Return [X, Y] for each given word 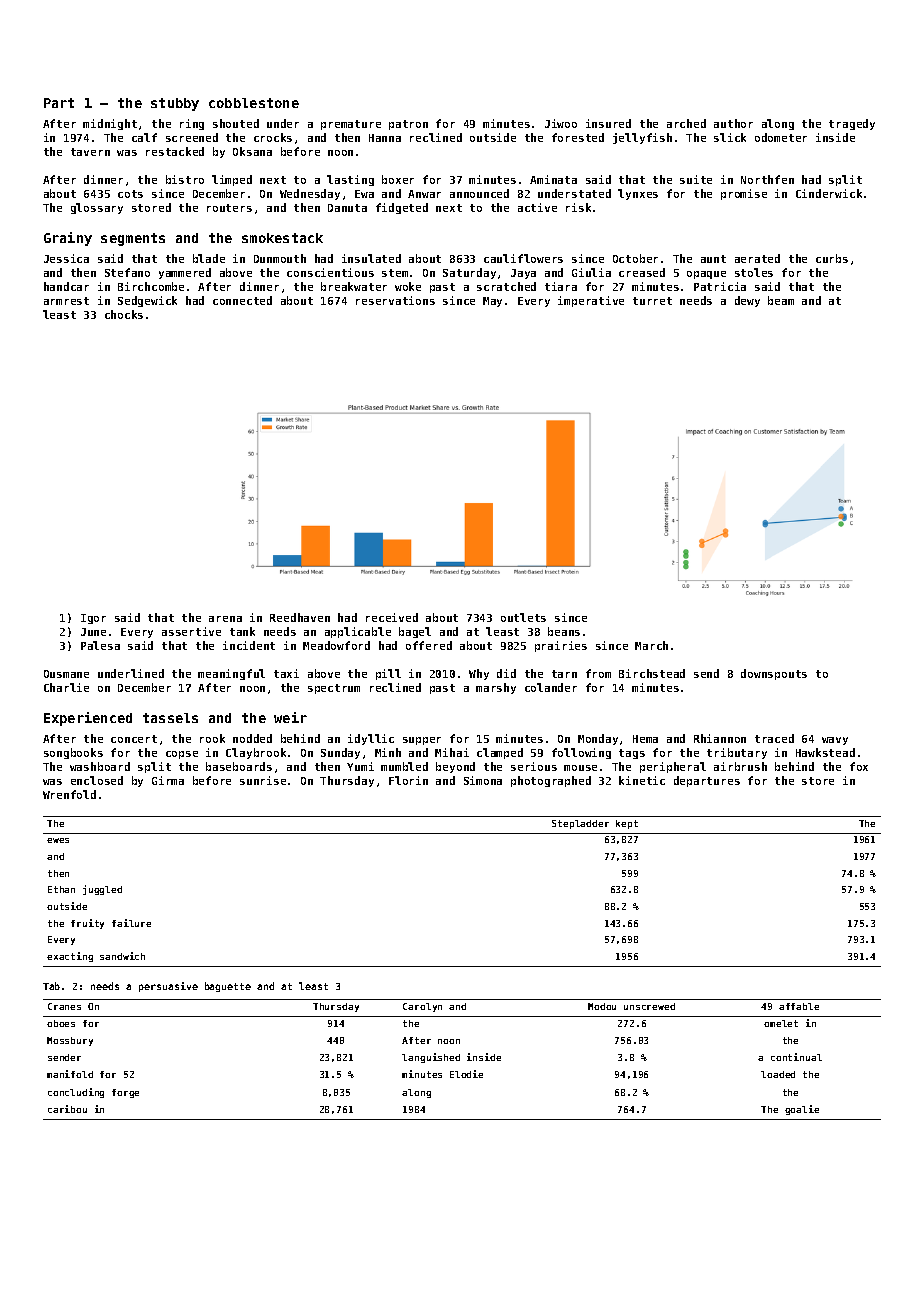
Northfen [767, 179]
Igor [93, 619]
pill [388, 674]
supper [422, 741]
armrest [66, 301]
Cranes [64, 1006]
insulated [371, 258]
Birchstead [652, 673]
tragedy [852, 124]
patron [408, 125]
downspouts [774, 674]
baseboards [239, 766]
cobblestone [254, 103]
